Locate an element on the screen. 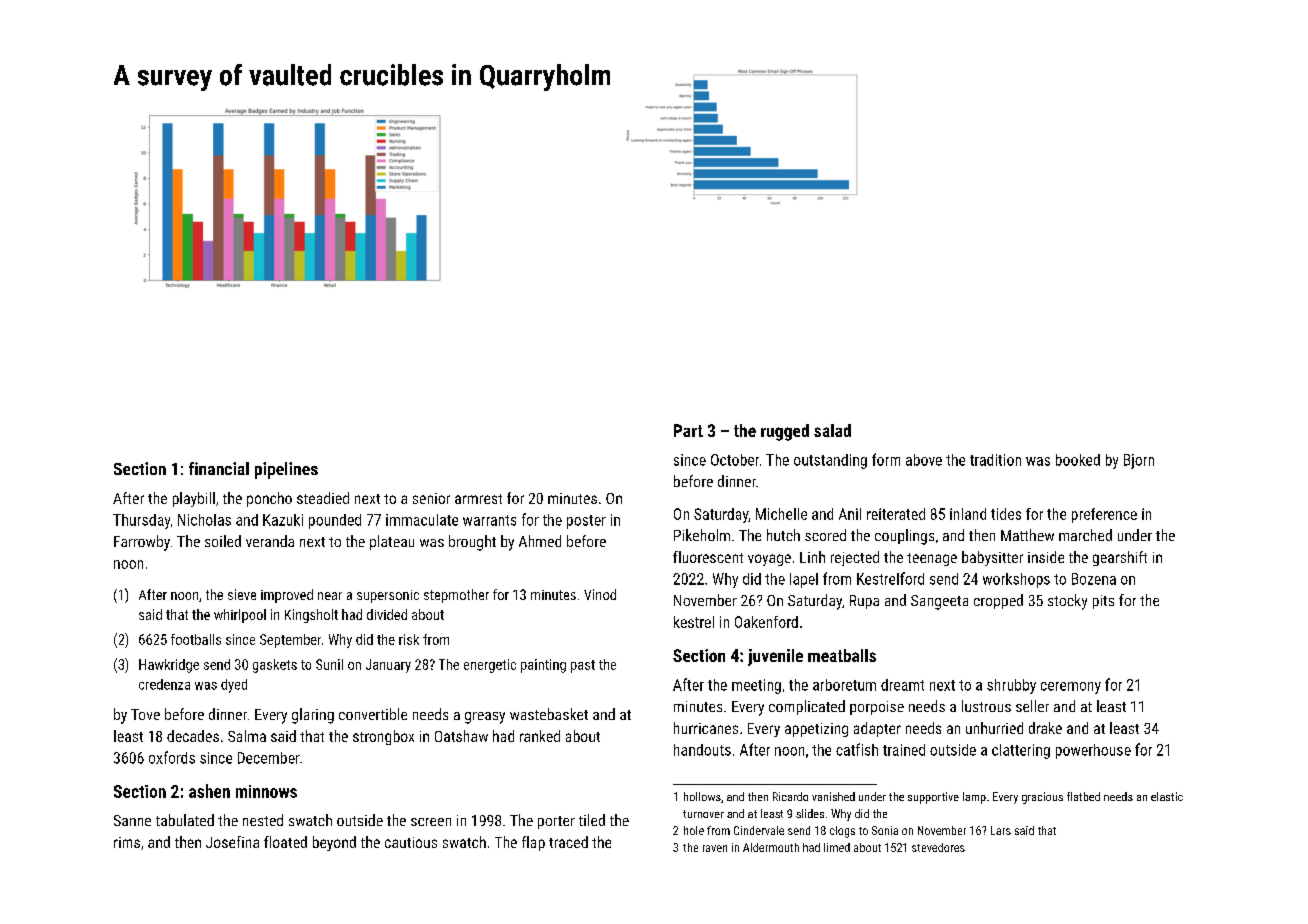  pipelines is located at coordinates (286, 470).
